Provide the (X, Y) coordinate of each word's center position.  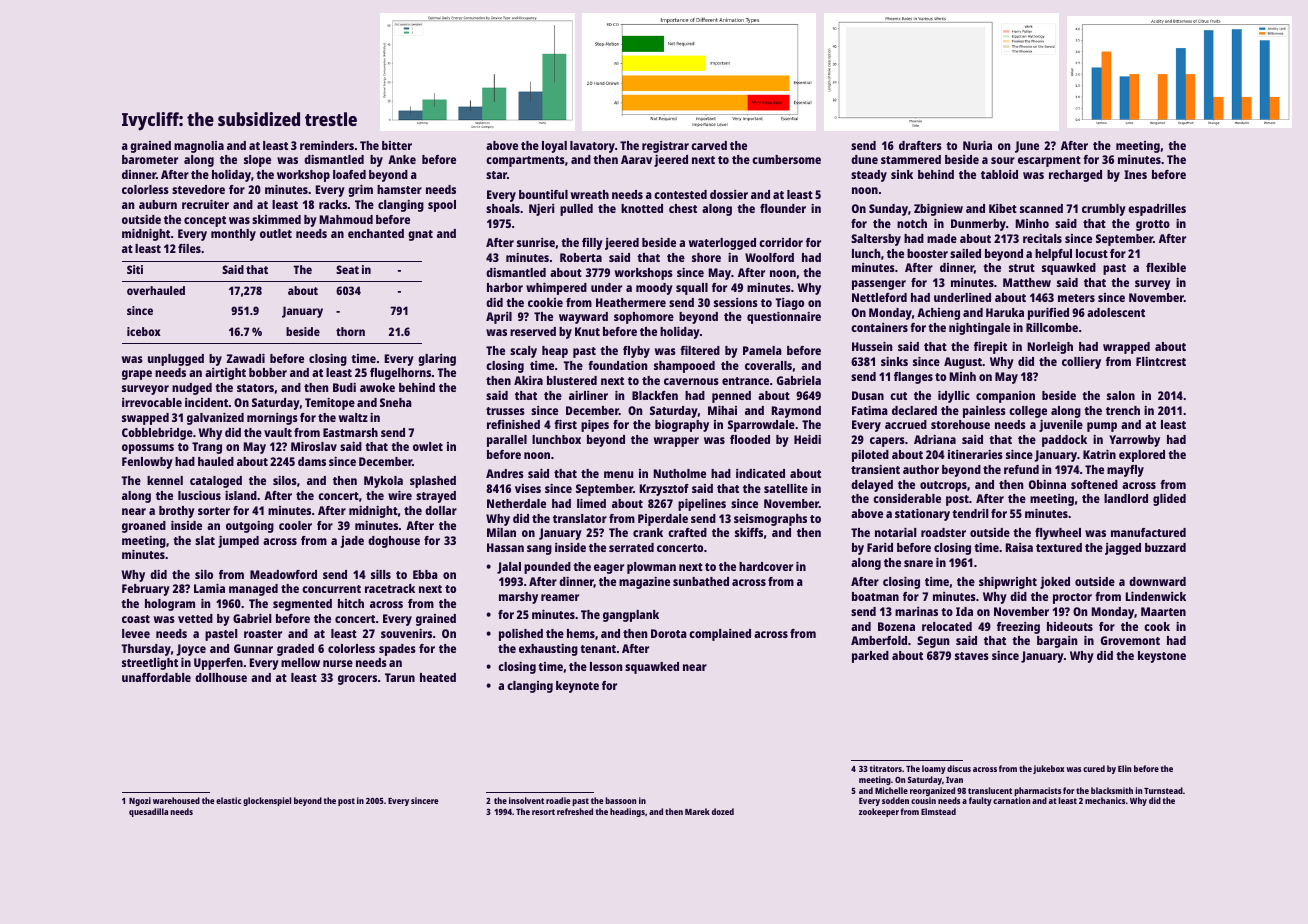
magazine (644, 583)
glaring (437, 360)
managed (253, 590)
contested (680, 194)
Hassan (505, 547)
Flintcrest (1161, 361)
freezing (1018, 628)
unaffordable (156, 677)
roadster (943, 532)
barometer (150, 159)
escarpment (1049, 161)
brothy (177, 512)
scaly (523, 352)
